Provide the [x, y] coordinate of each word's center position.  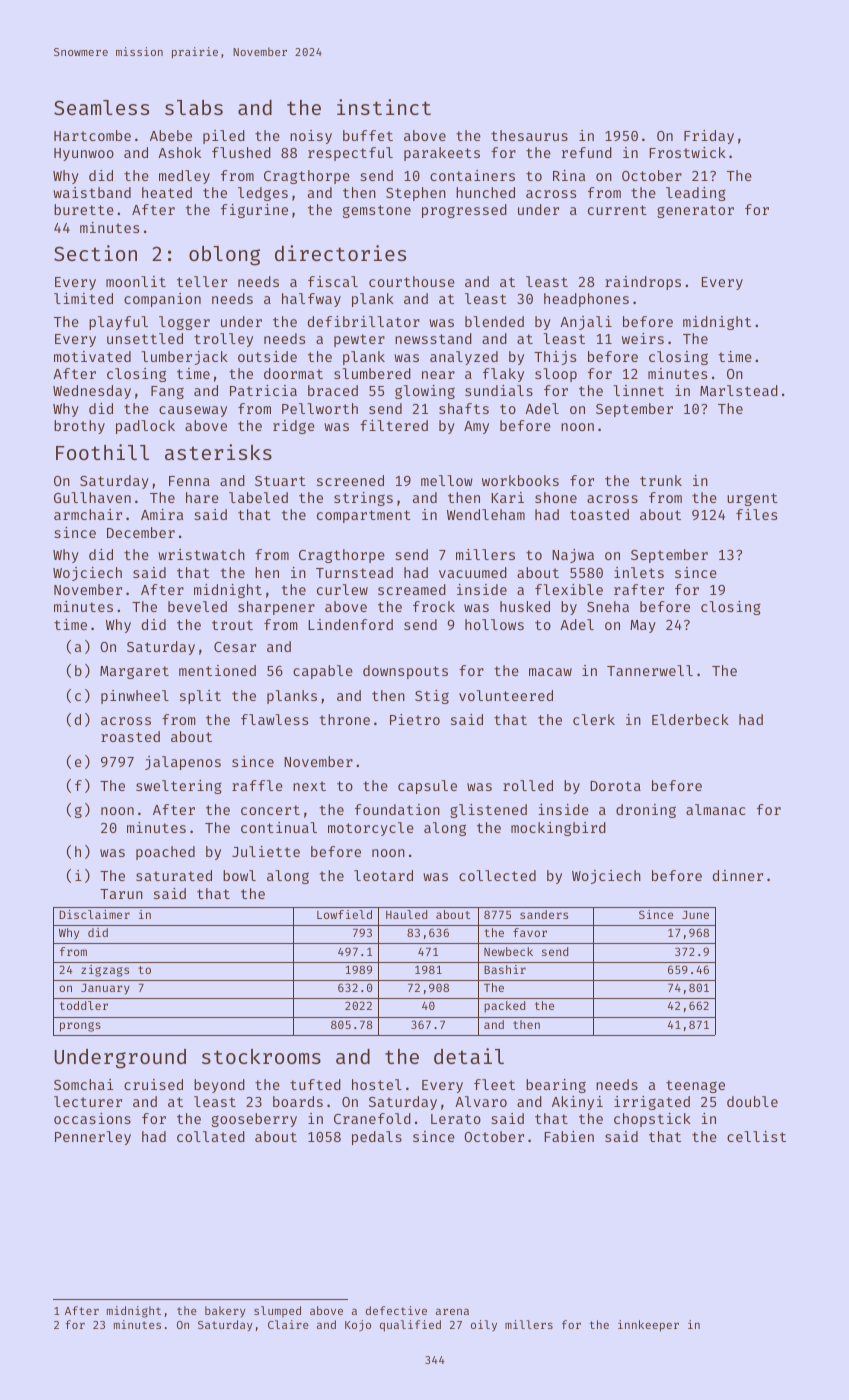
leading [696, 194]
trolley [223, 340]
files [756, 514]
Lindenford [350, 624]
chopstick [652, 1120]
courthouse [412, 281]
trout [232, 625]
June [695, 915]
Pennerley [93, 1138]
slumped [277, 1312]
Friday [709, 137]
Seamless [101, 107]
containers [472, 175]
